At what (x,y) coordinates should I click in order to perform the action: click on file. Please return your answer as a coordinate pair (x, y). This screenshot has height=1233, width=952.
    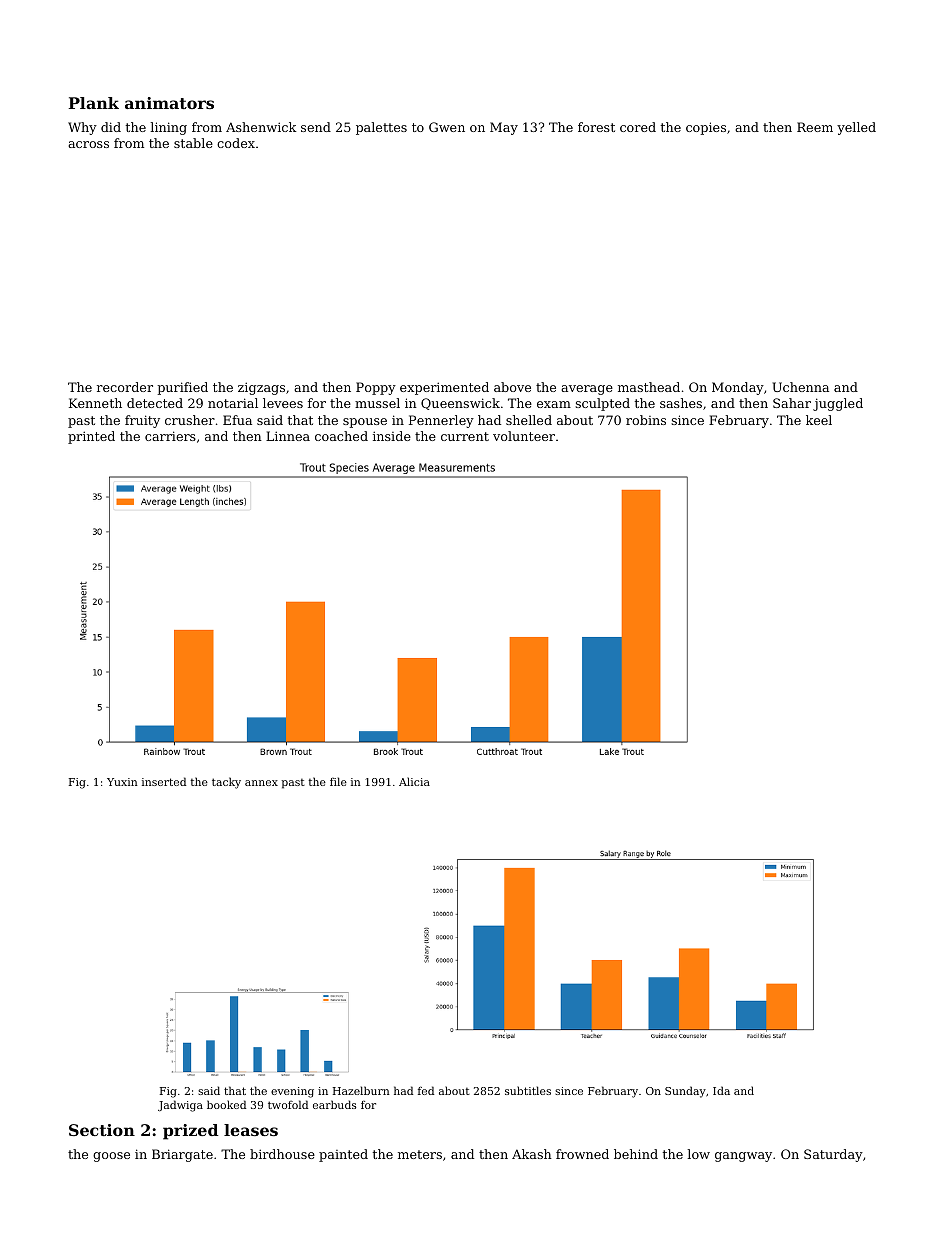
    Looking at the image, I should click on (338, 781).
